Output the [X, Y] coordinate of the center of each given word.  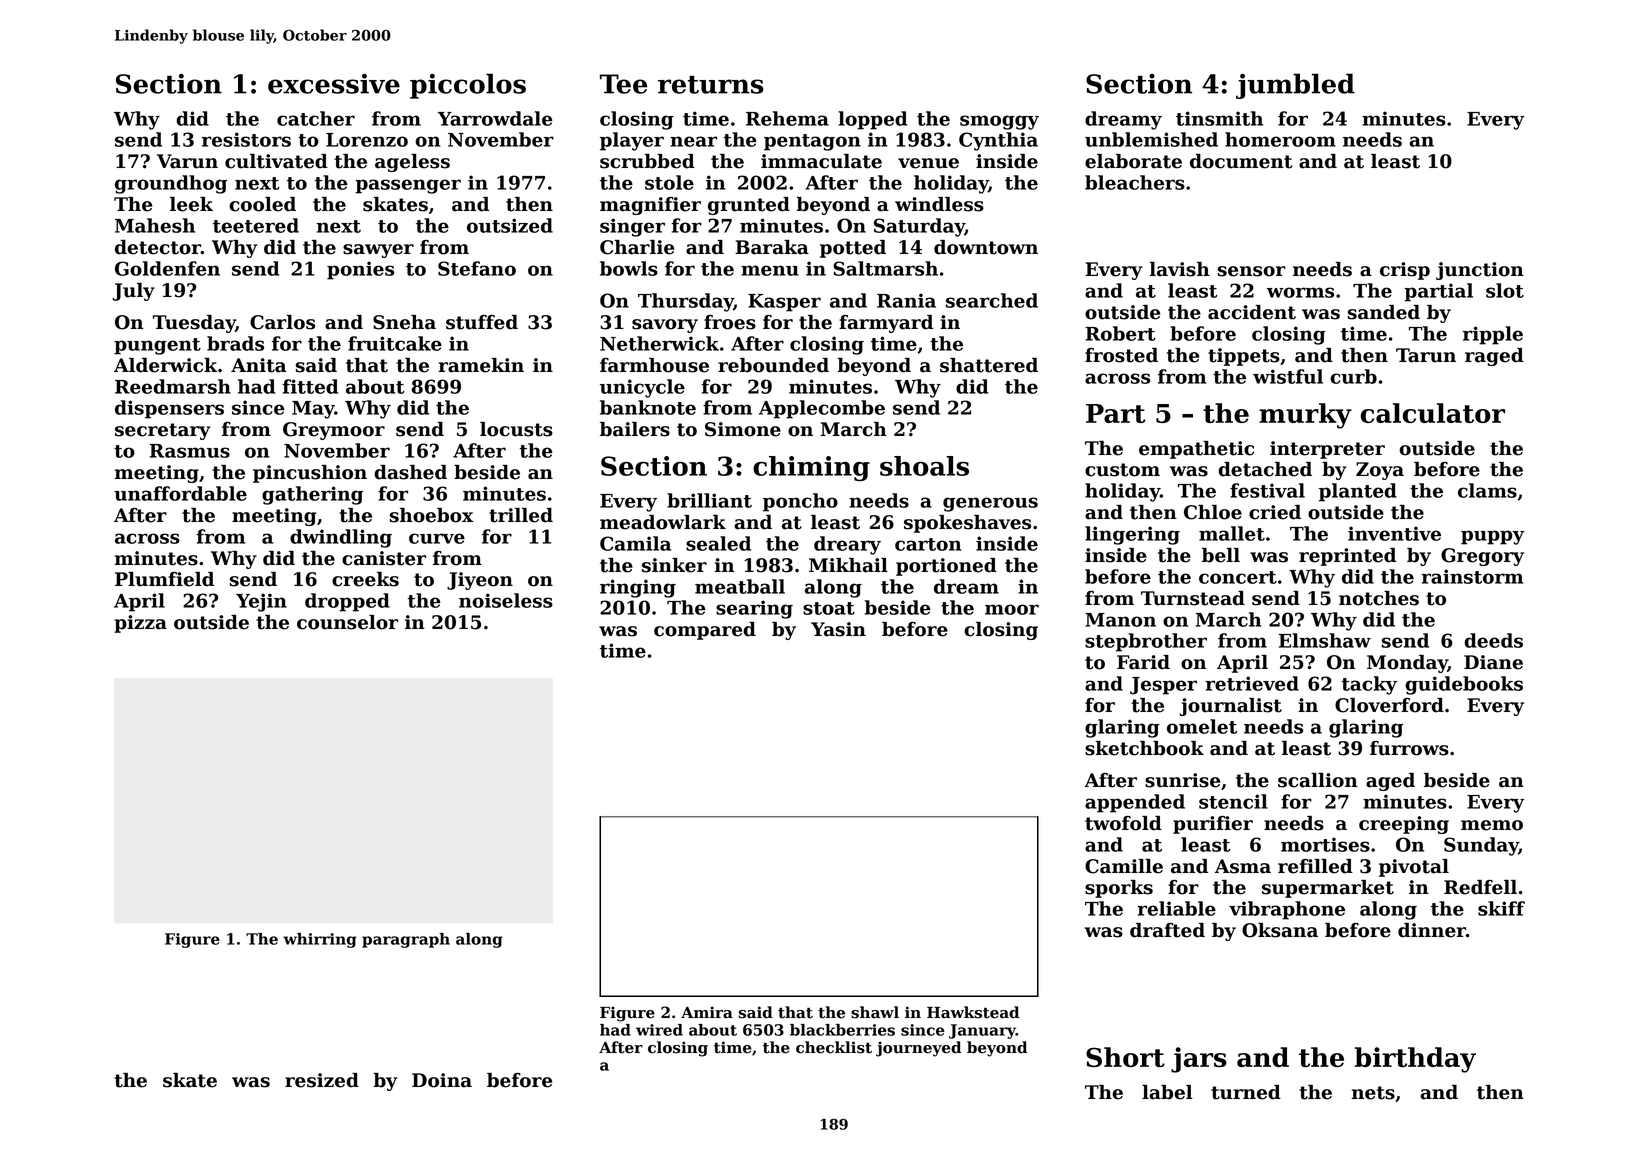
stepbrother [1146, 642]
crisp [1405, 271]
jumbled [1295, 86]
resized [322, 1080]
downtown [986, 247]
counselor [347, 622]
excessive [334, 84]
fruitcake [395, 343]
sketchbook [1144, 748]
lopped [873, 120]
